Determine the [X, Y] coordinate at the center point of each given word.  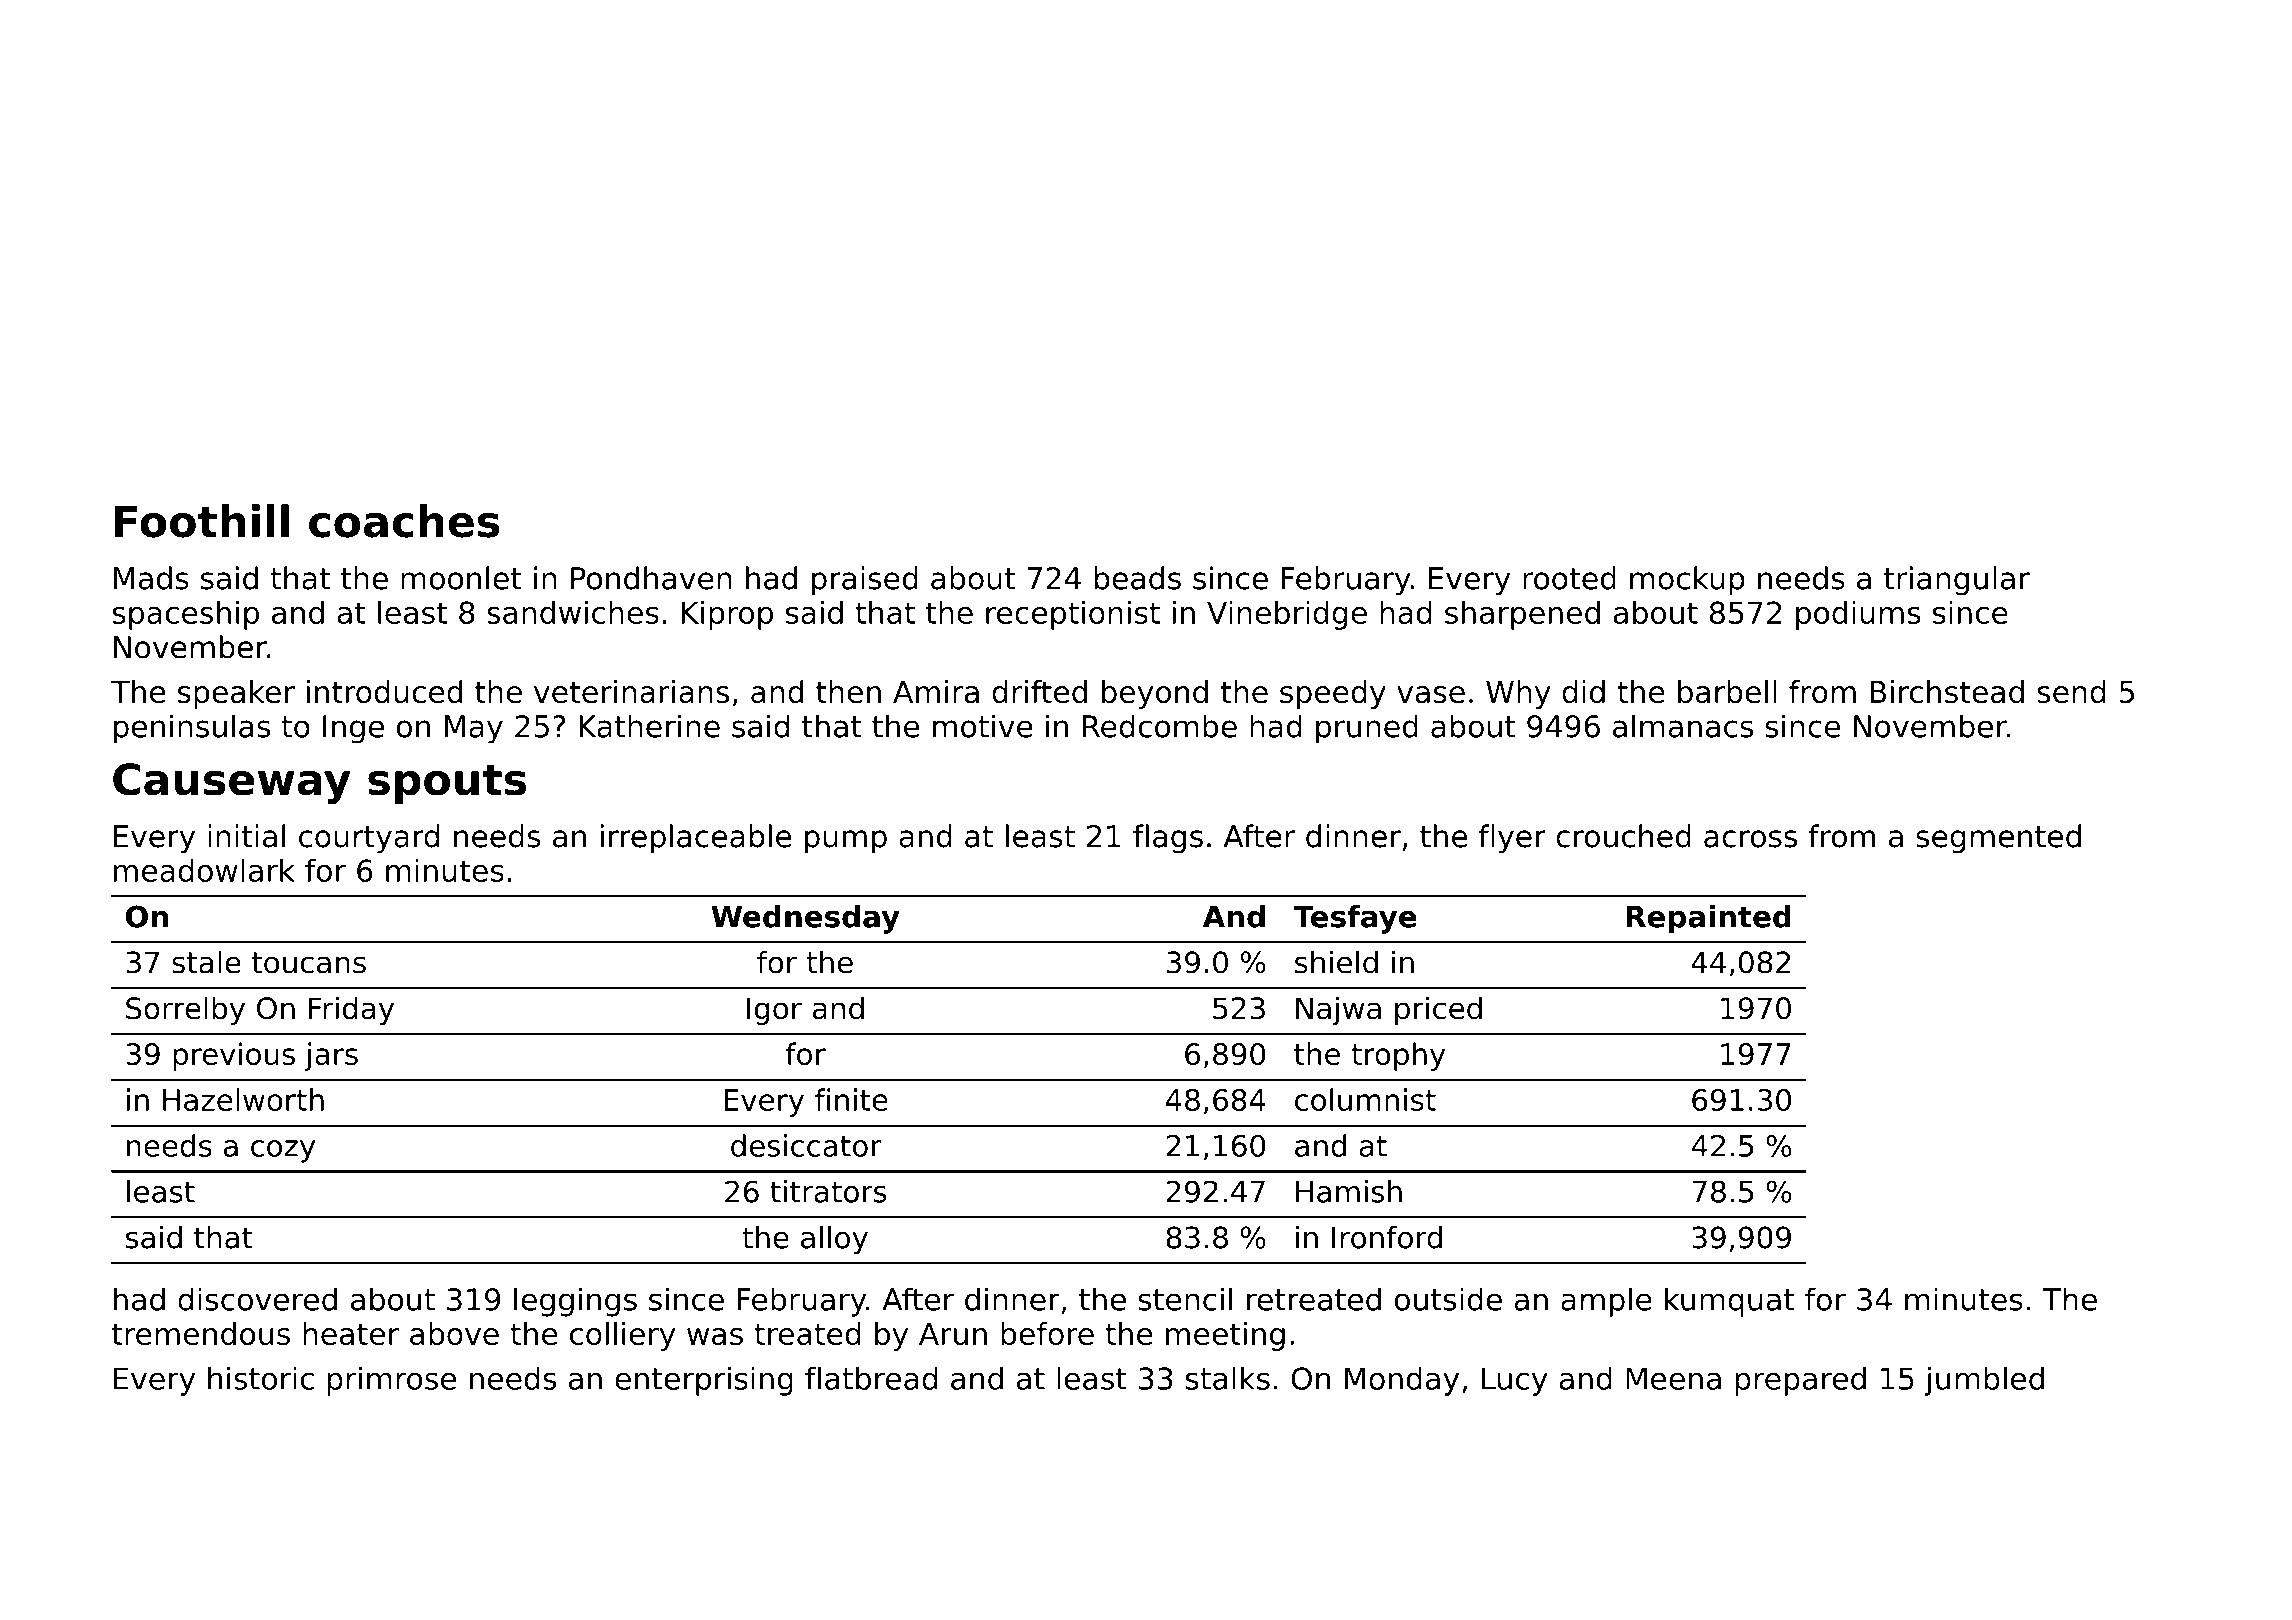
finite [851, 1099]
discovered [257, 1299]
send [2071, 691]
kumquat [1730, 1302]
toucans [309, 963]
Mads [151, 578]
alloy [834, 1240]
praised [865, 581]
